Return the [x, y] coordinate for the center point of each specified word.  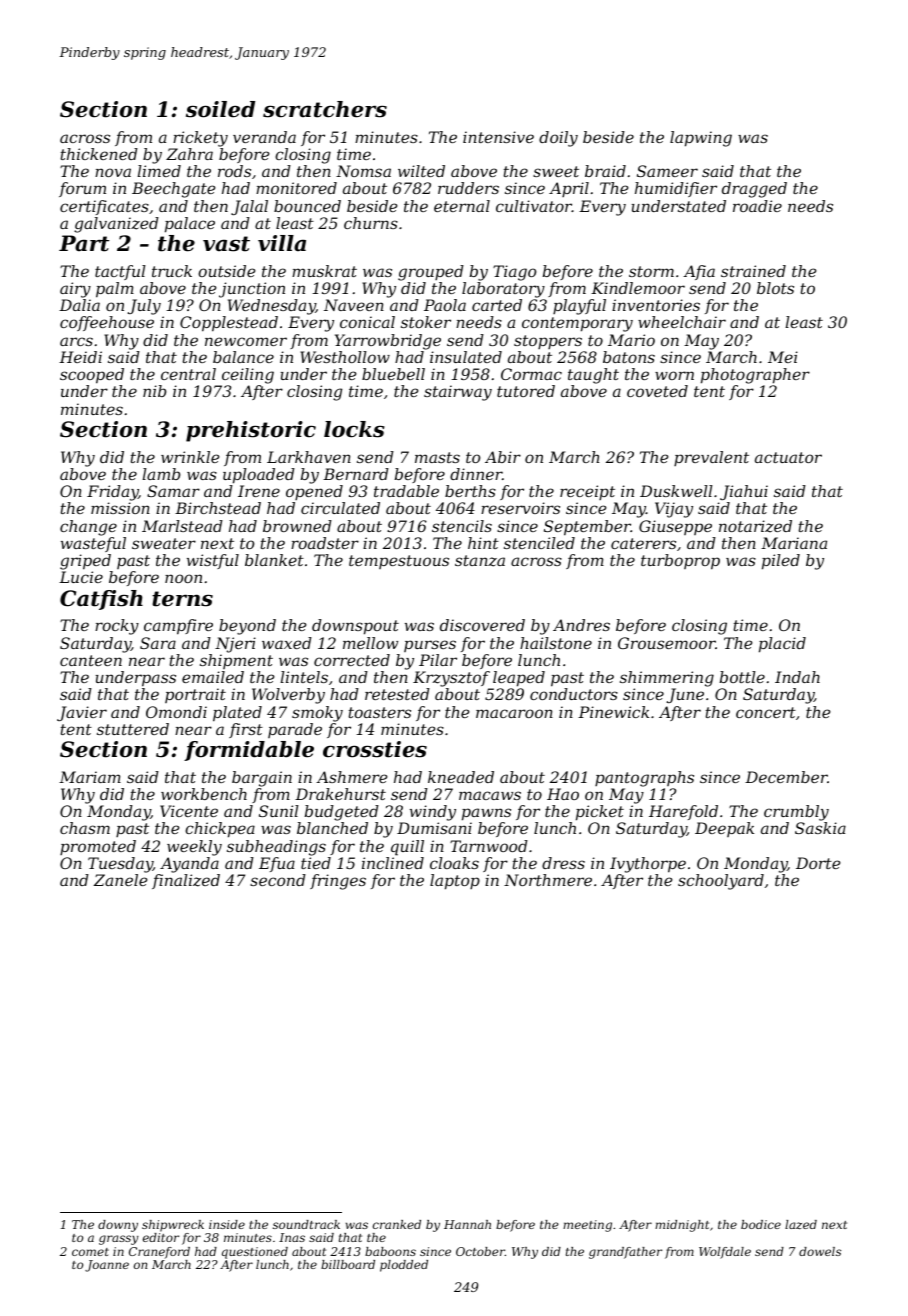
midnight [682, 1226]
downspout [355, 627]
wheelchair [682, 322]
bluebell [393, 374]
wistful [213, 561]
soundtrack [306, 1224]
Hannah [467, 1224]
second [278, 880]
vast [226, 244]
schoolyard [721, 882]
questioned [255, 1253]
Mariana [794, 543]
